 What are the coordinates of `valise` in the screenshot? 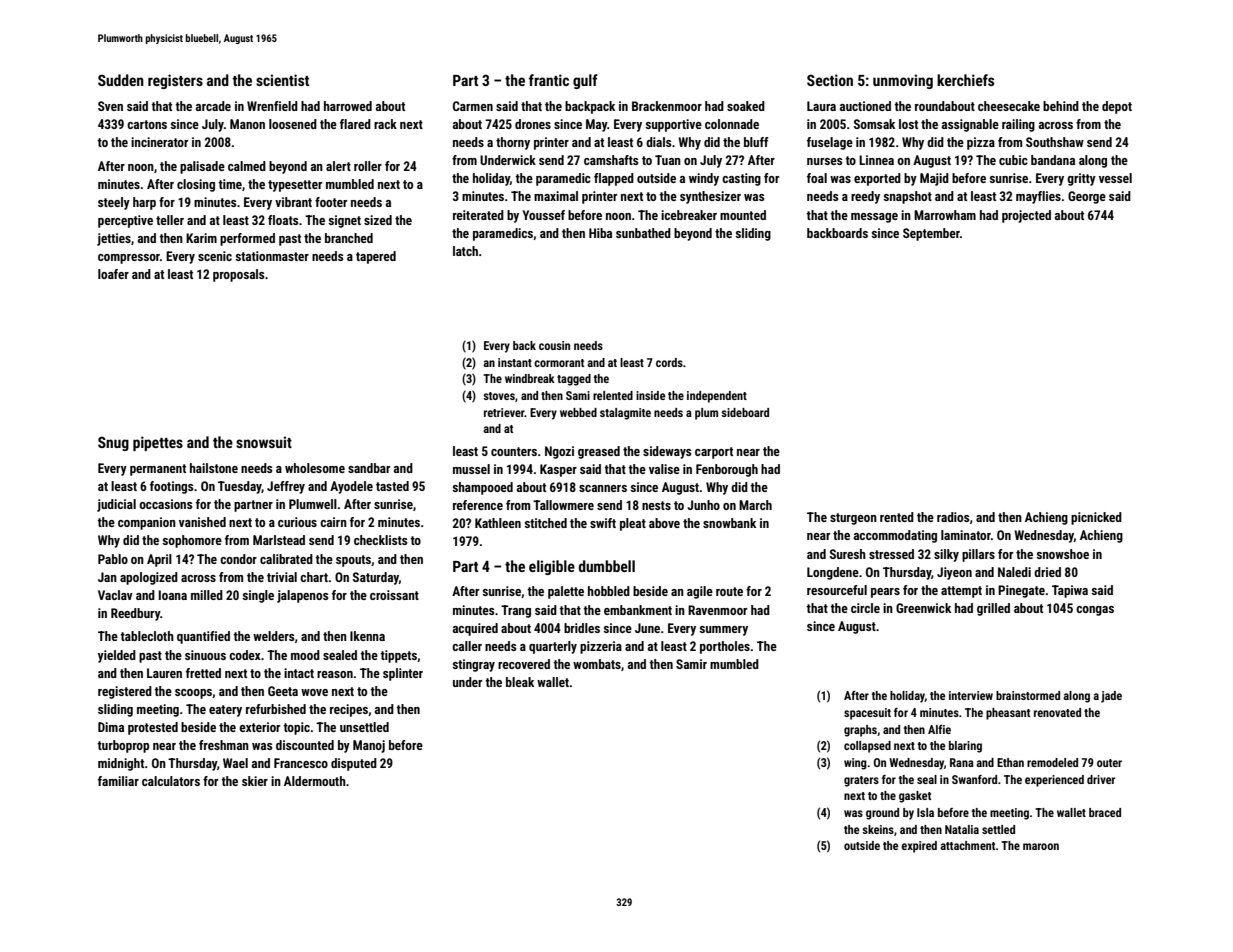 It's located at (664, 469).
